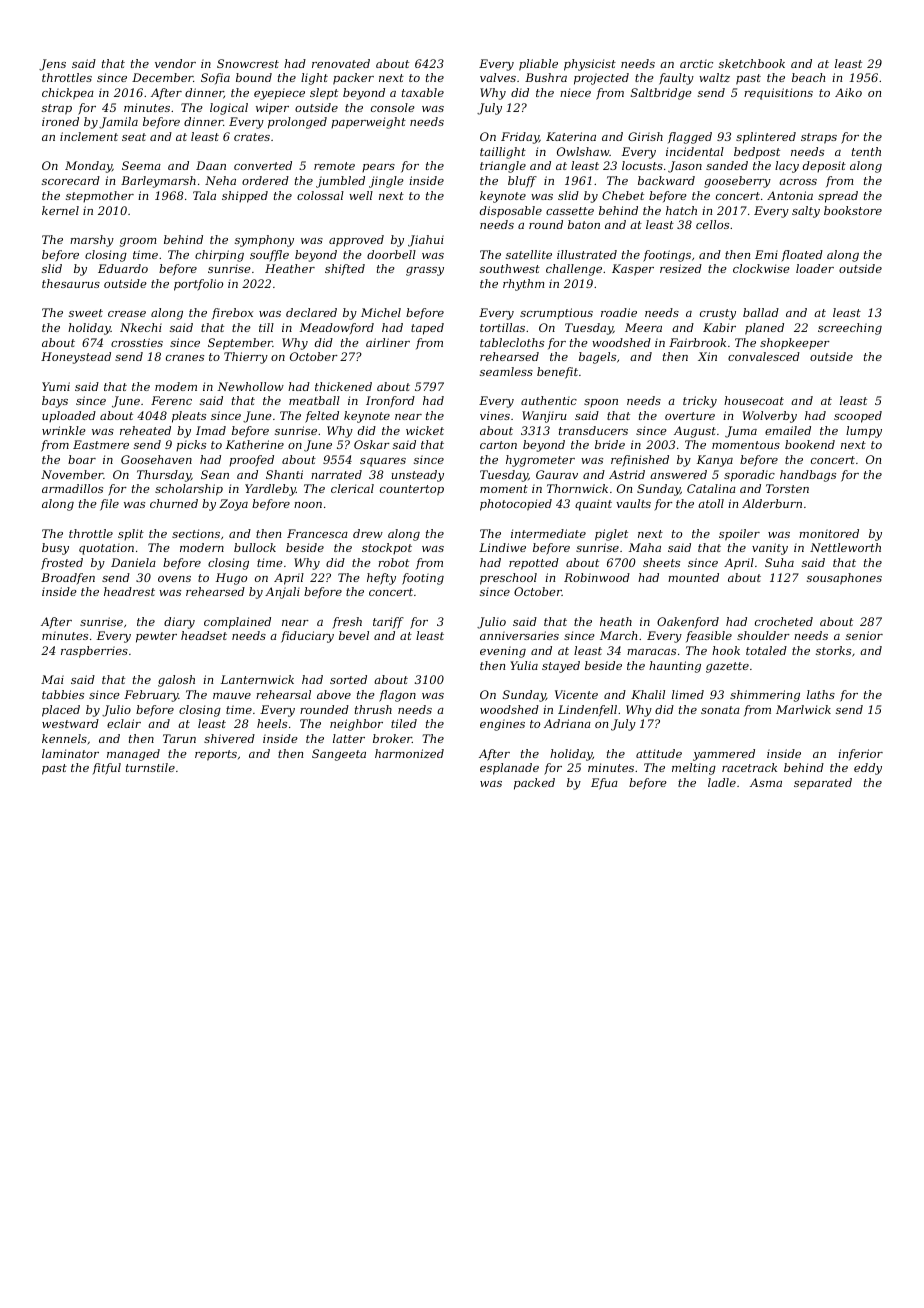 This page has width=924, height=1308. Describe the element at coordinates (643, 327) in the page. I see `Meera` at that location.
